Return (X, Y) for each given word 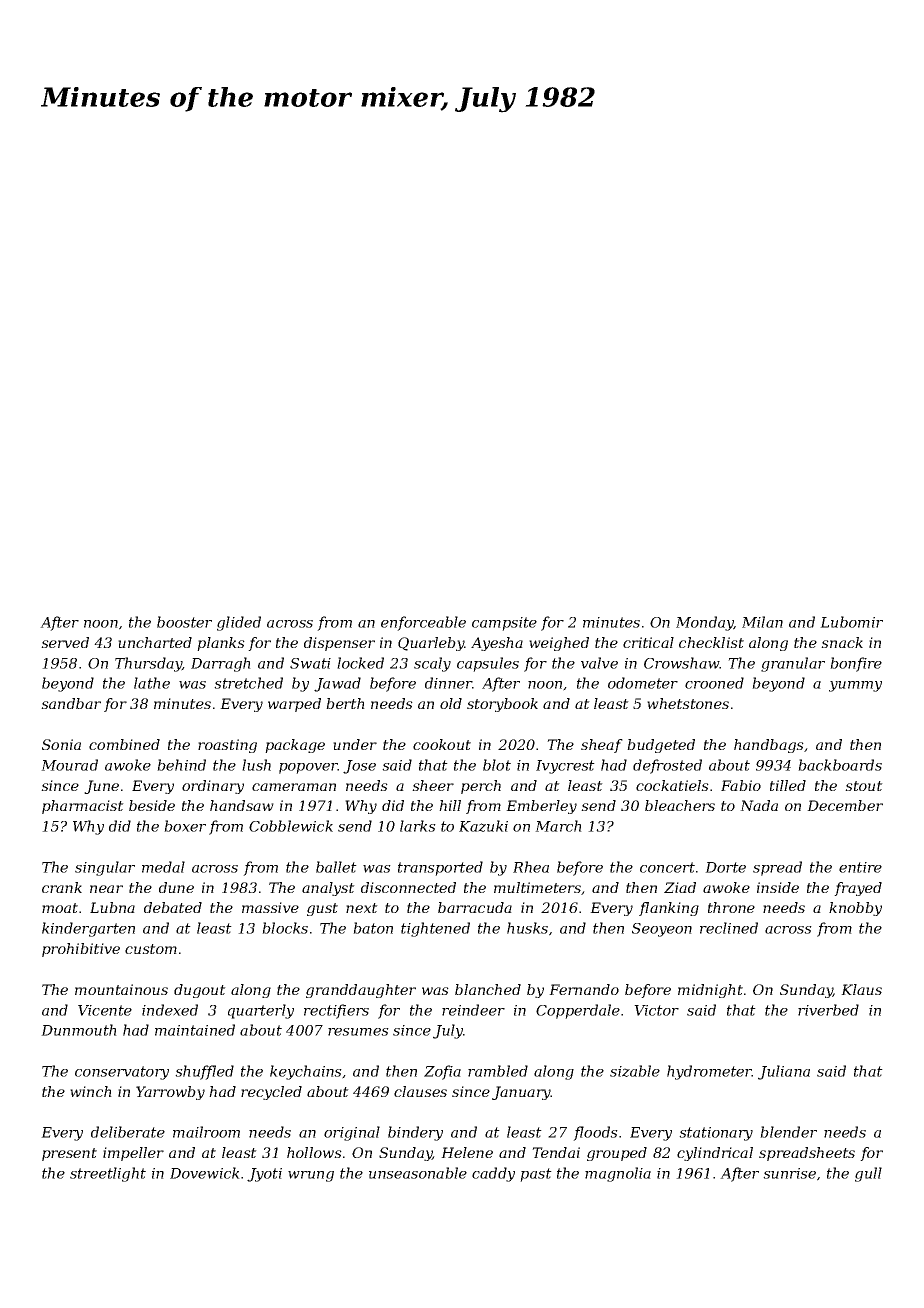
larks (418, 826)
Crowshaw (682, 663)
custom (151, 949)
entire (860, 867)
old (451, 703)
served (65, 642)
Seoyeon (662, 930)
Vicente (105, 1010)
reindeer (473, 1010)
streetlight (108, 1174)
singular (105, 868)
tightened (435, 929)
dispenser (339, 644)
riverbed (828, 1010)
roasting (227, 746)
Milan (762, 622)
